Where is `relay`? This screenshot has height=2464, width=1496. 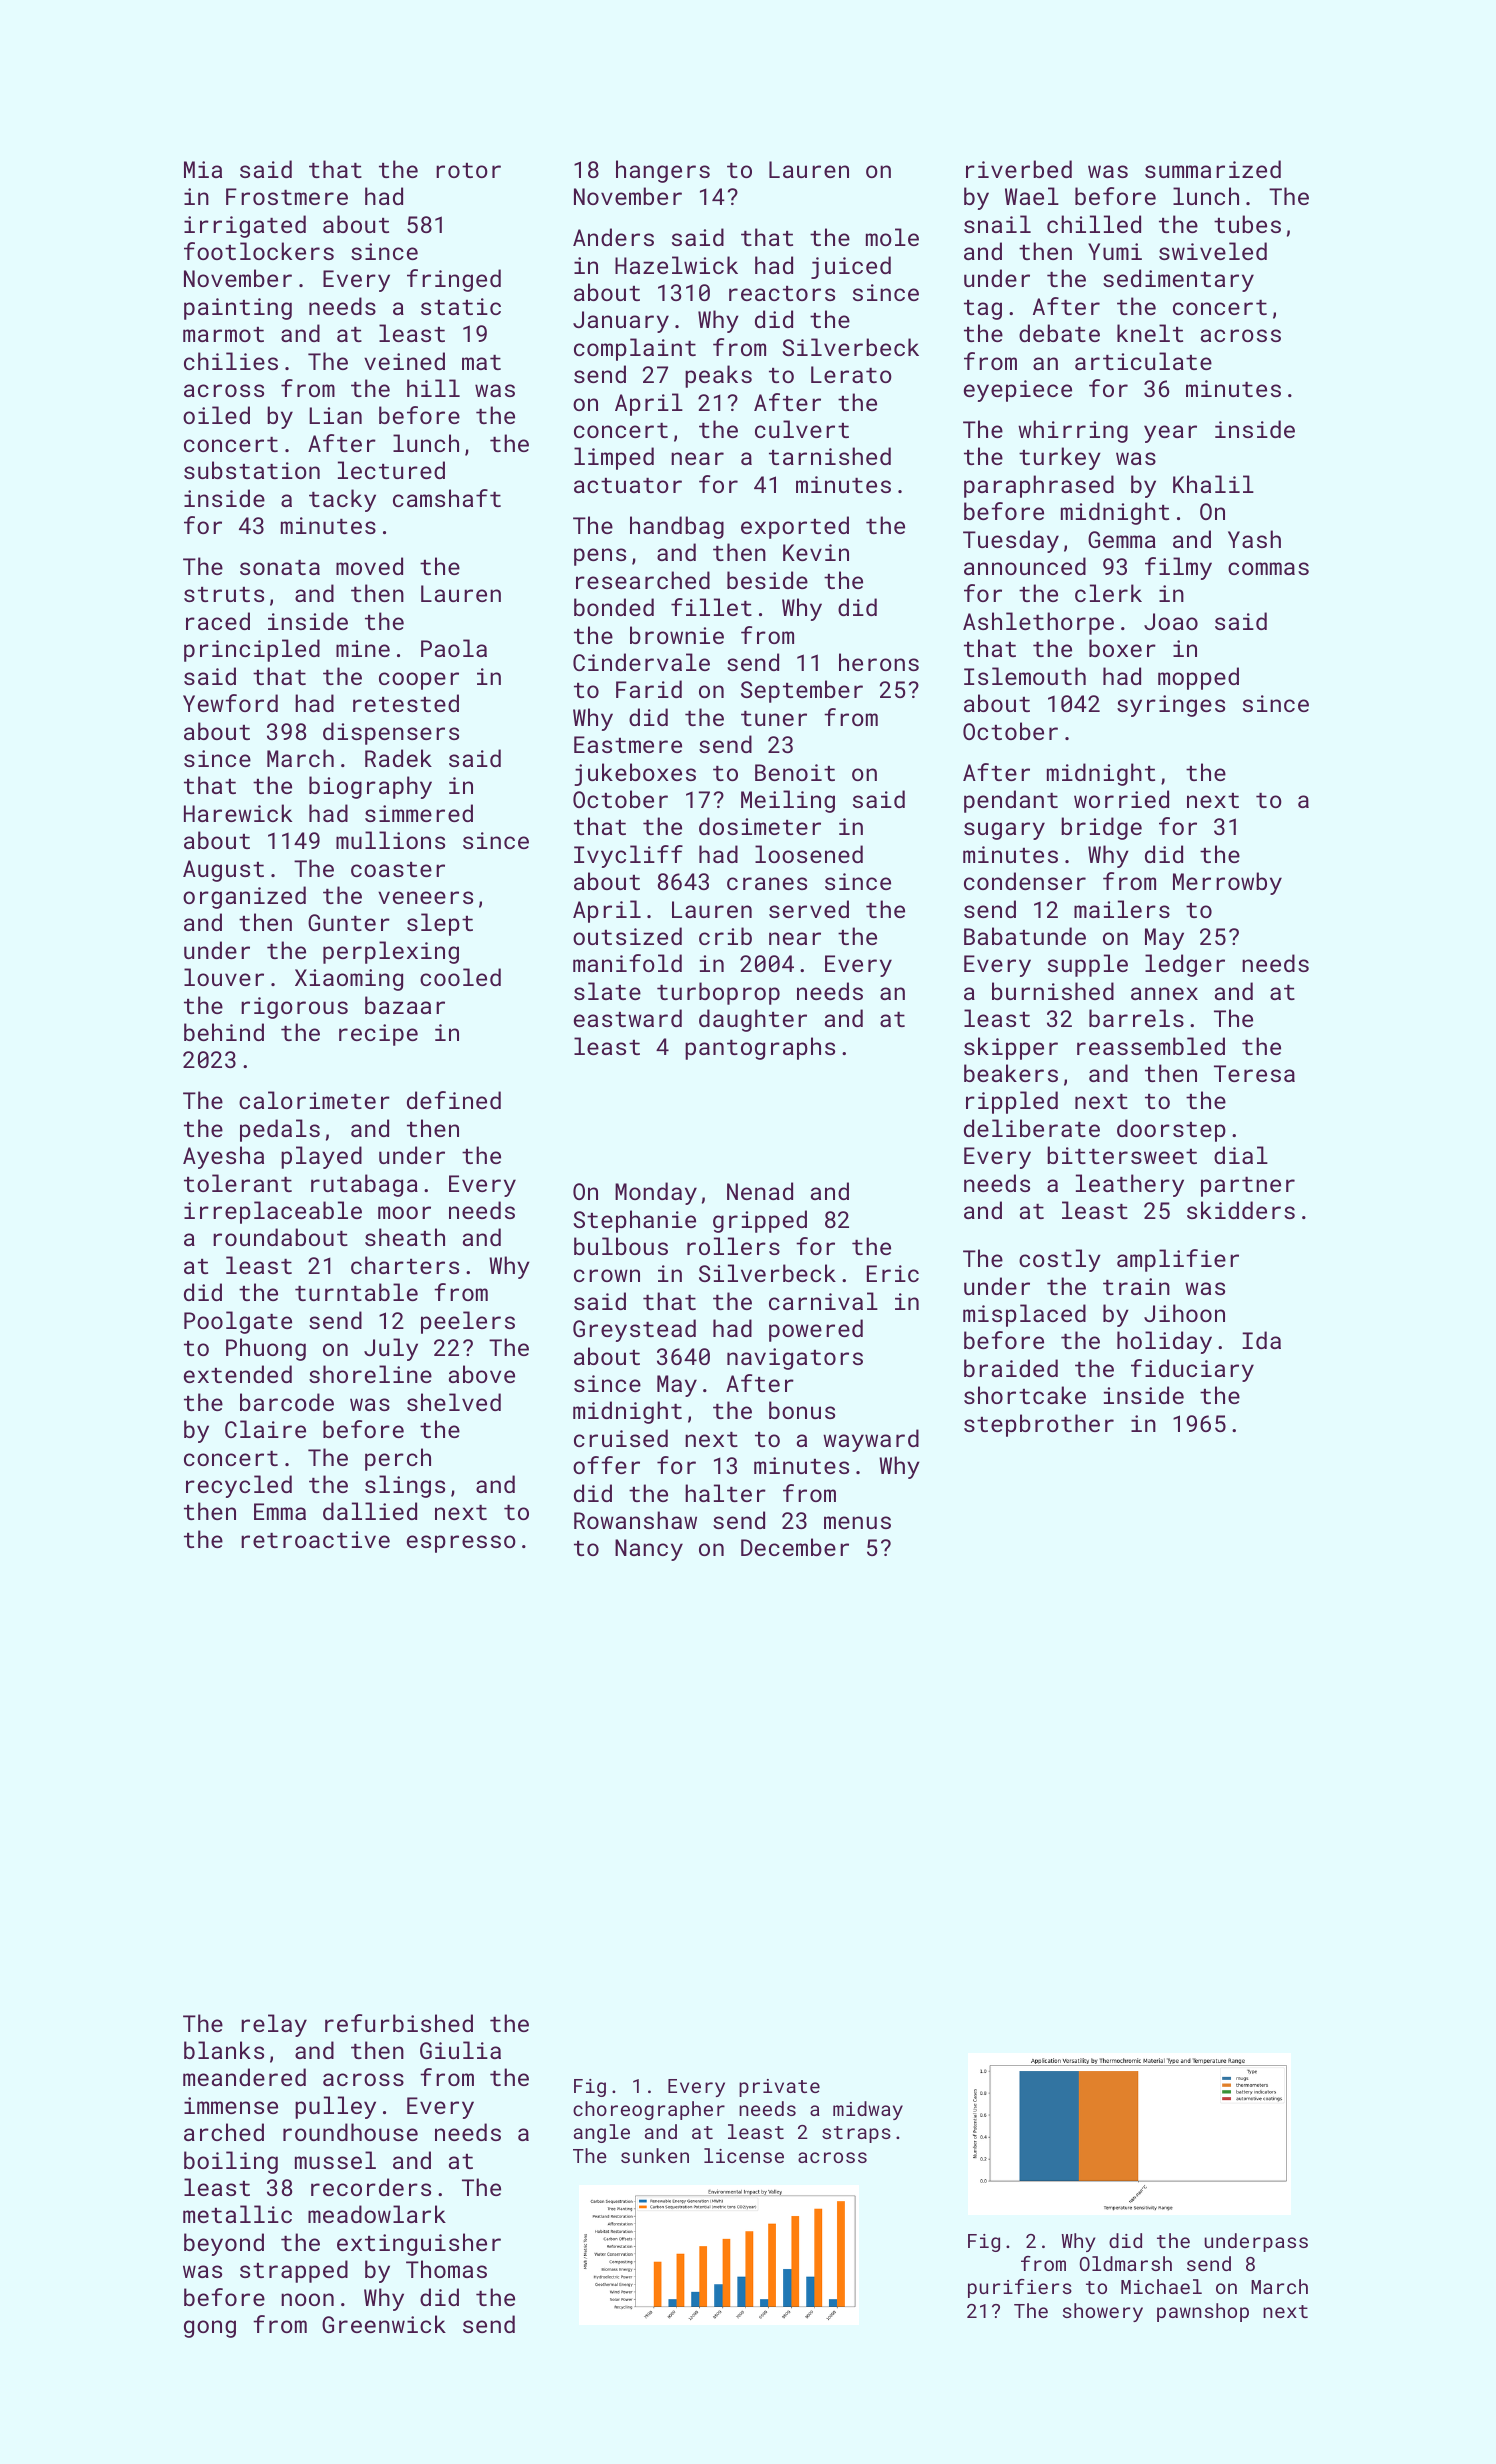
relay is located at coordinates (274, 2025).
